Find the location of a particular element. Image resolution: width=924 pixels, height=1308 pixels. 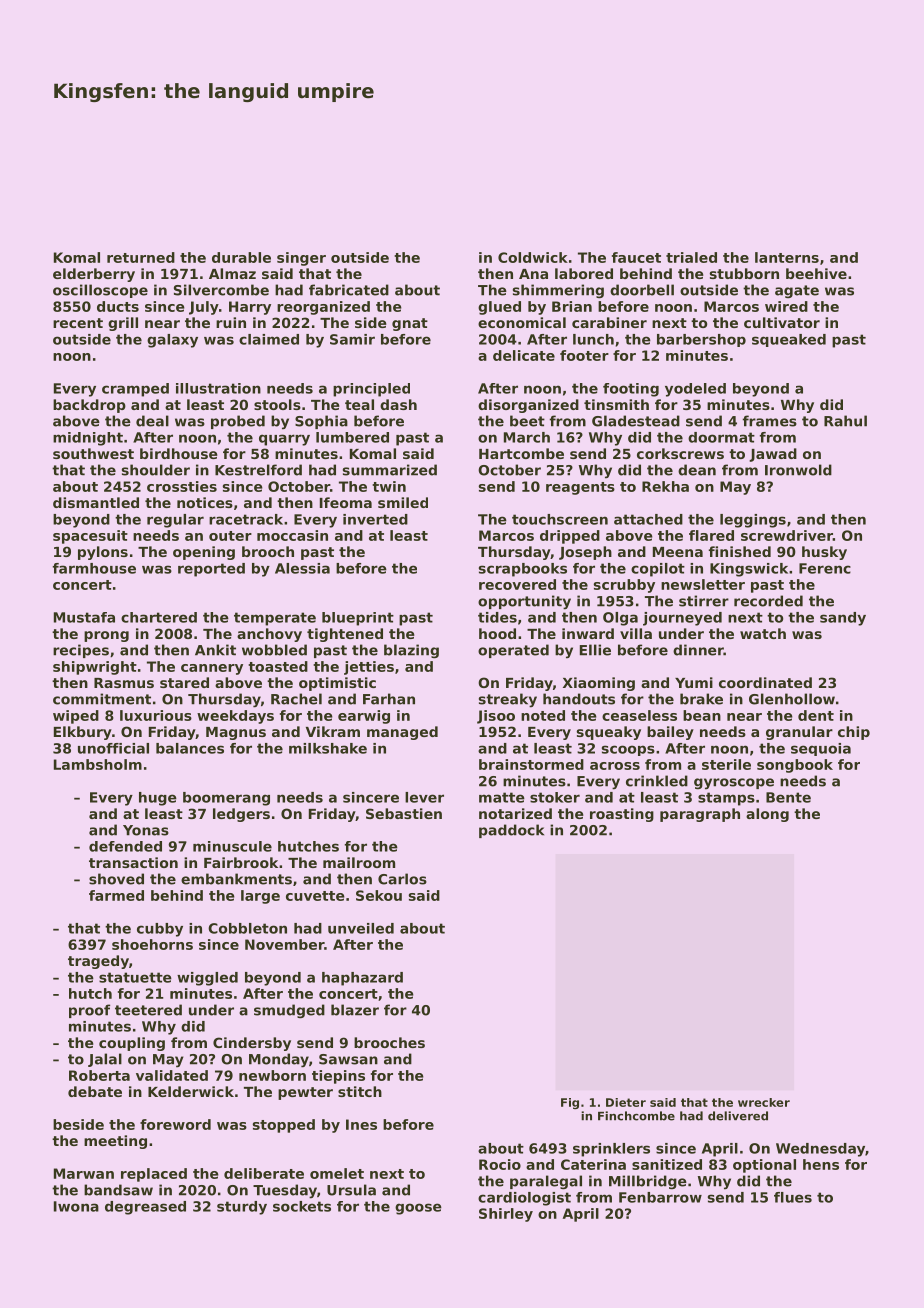

agate is located at coordinates (797, 291).
